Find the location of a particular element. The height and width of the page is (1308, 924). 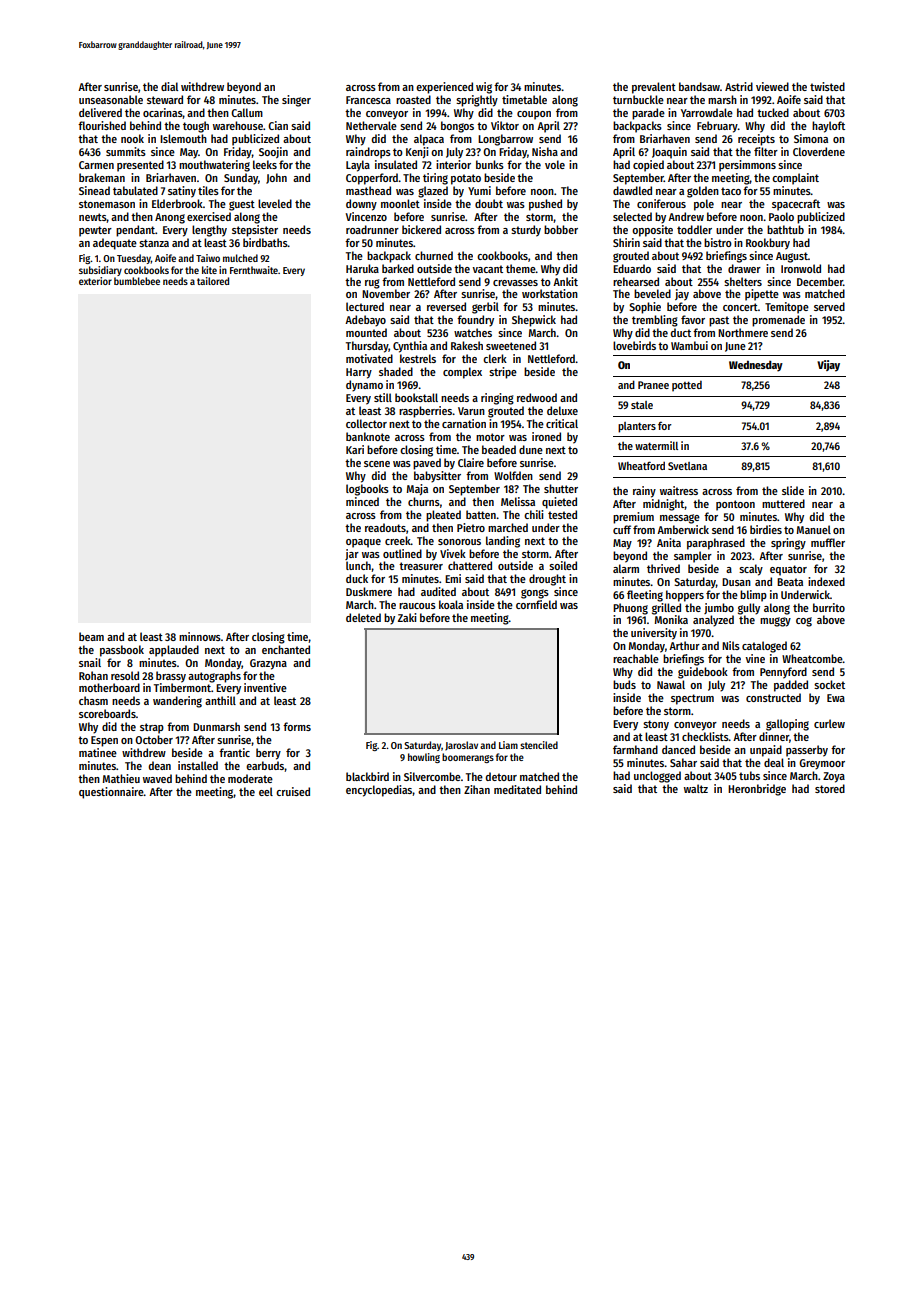

Francesca is located at coordinates (368, 100).
